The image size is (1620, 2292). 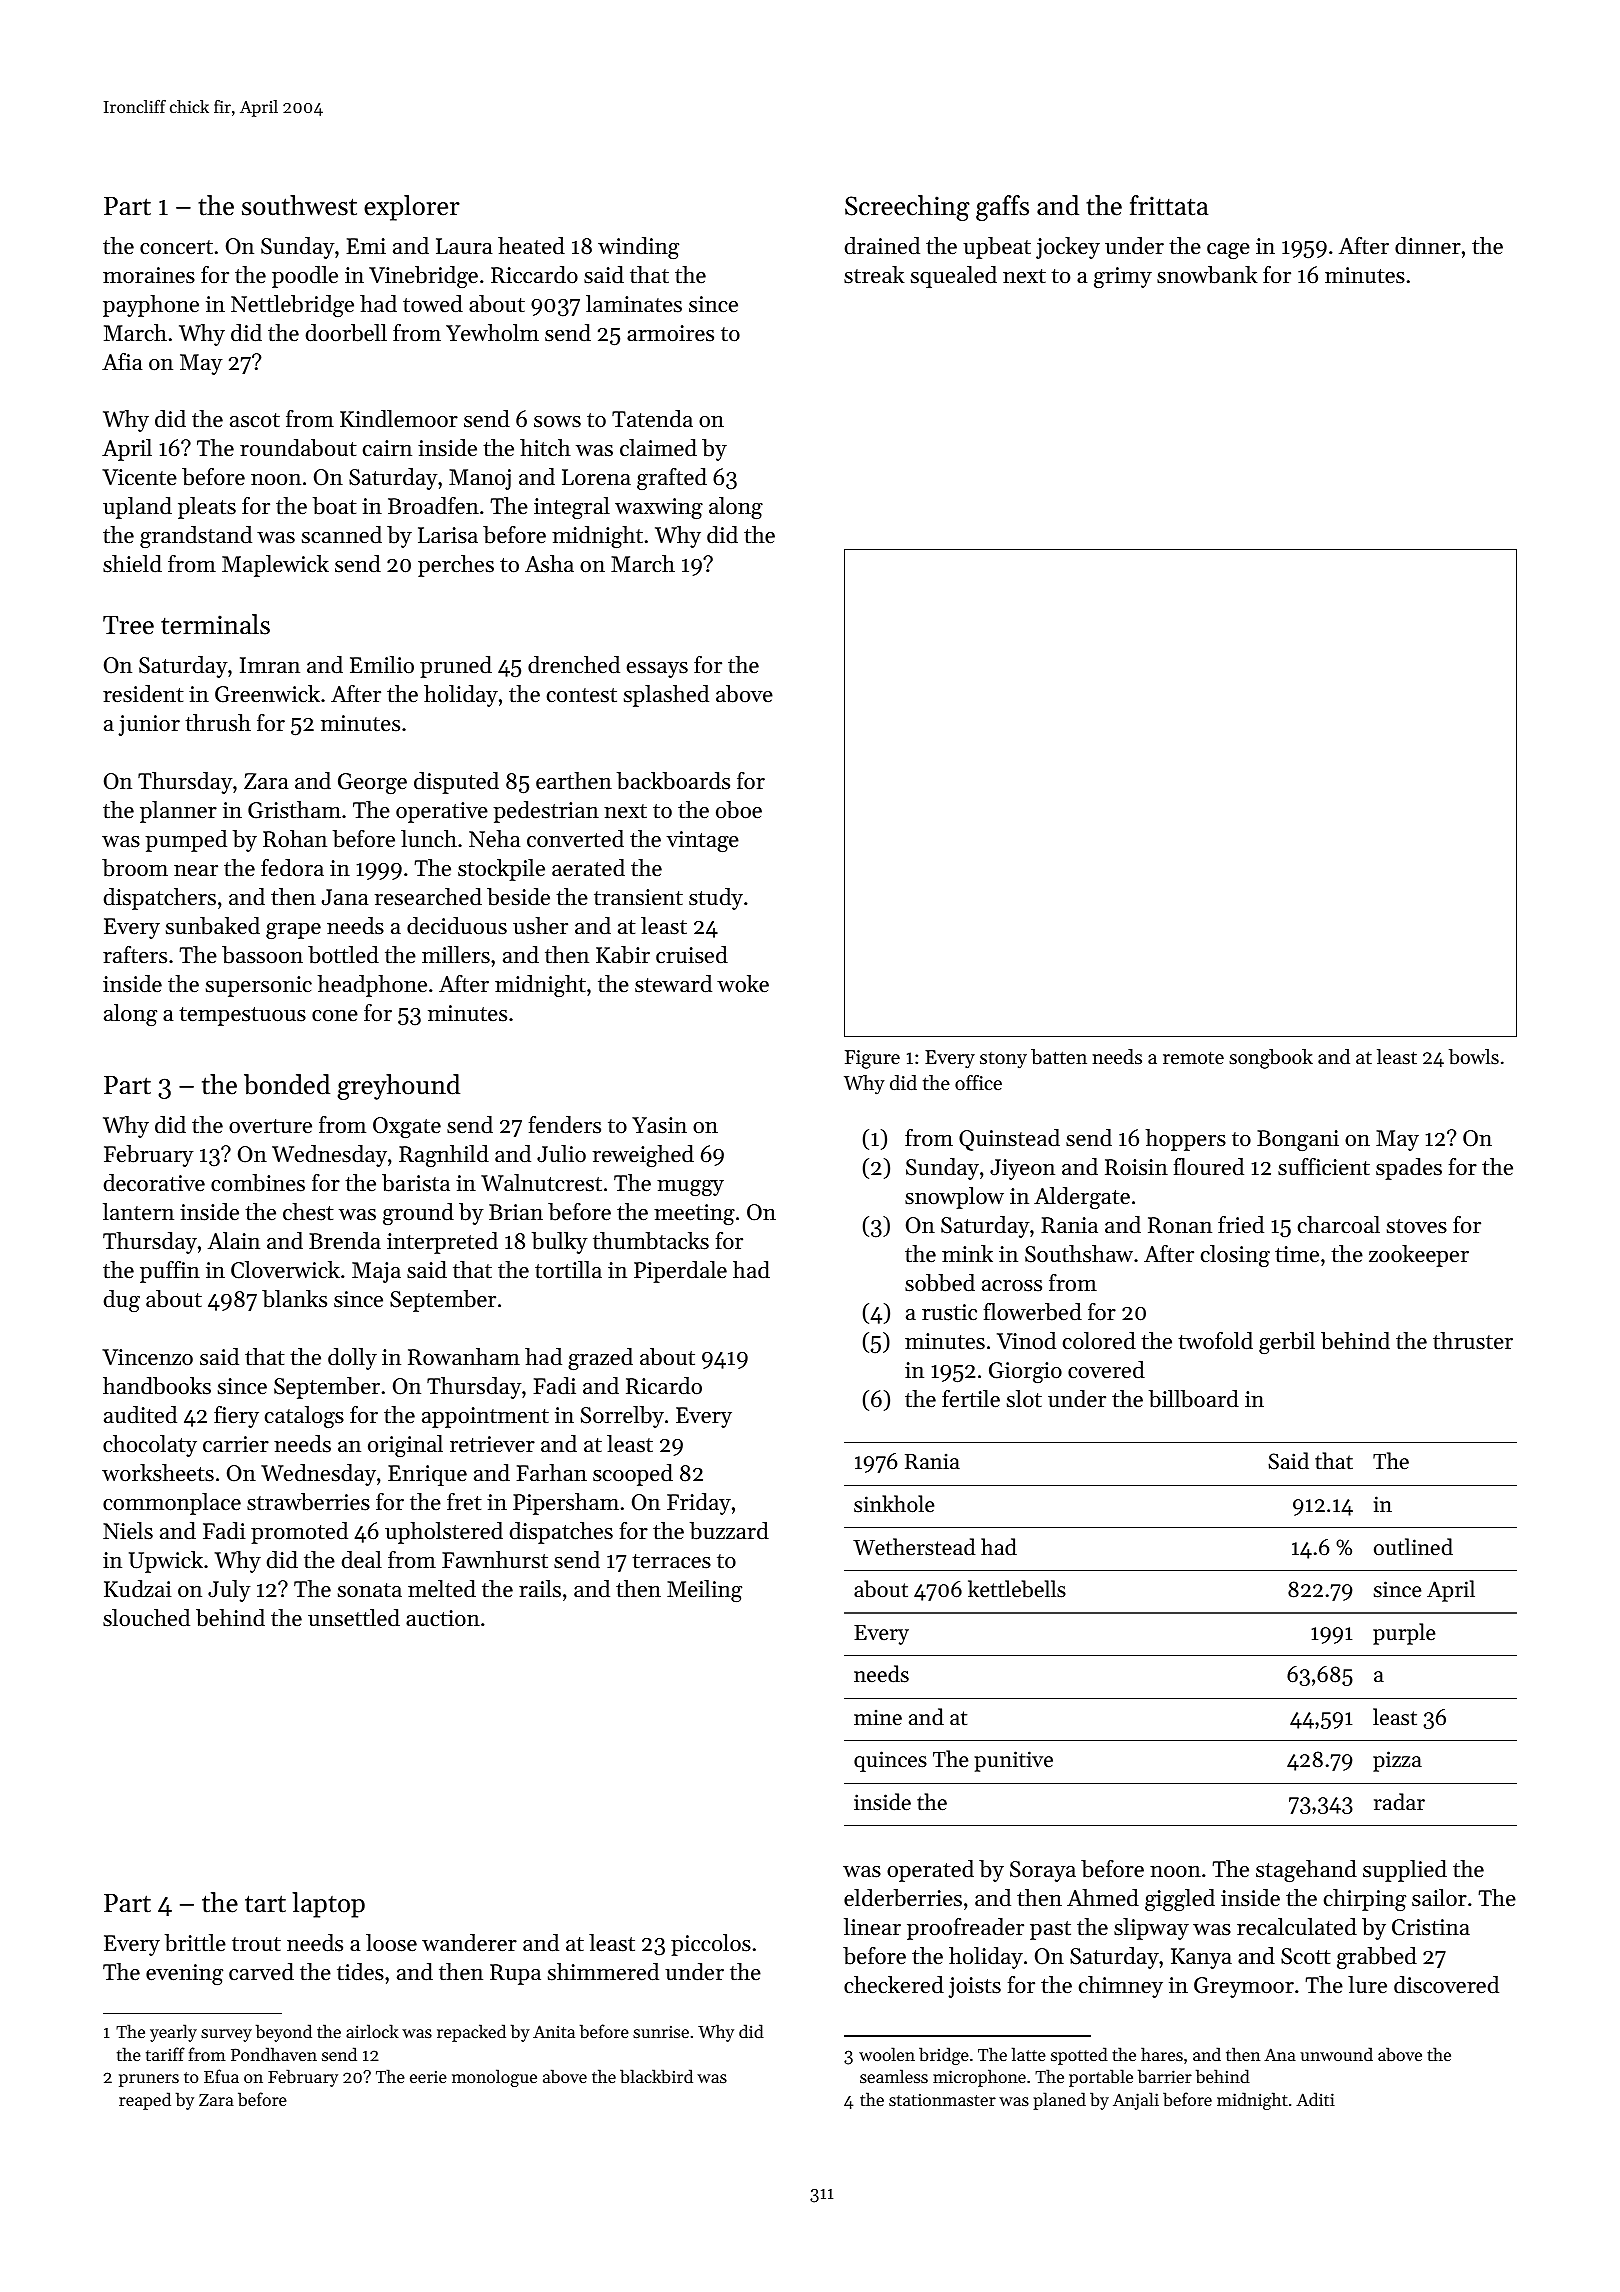 What do you see at coordinates (1207, 275) in the screenshot?
I see `snowbank` at bounding box center [1207, 275].
